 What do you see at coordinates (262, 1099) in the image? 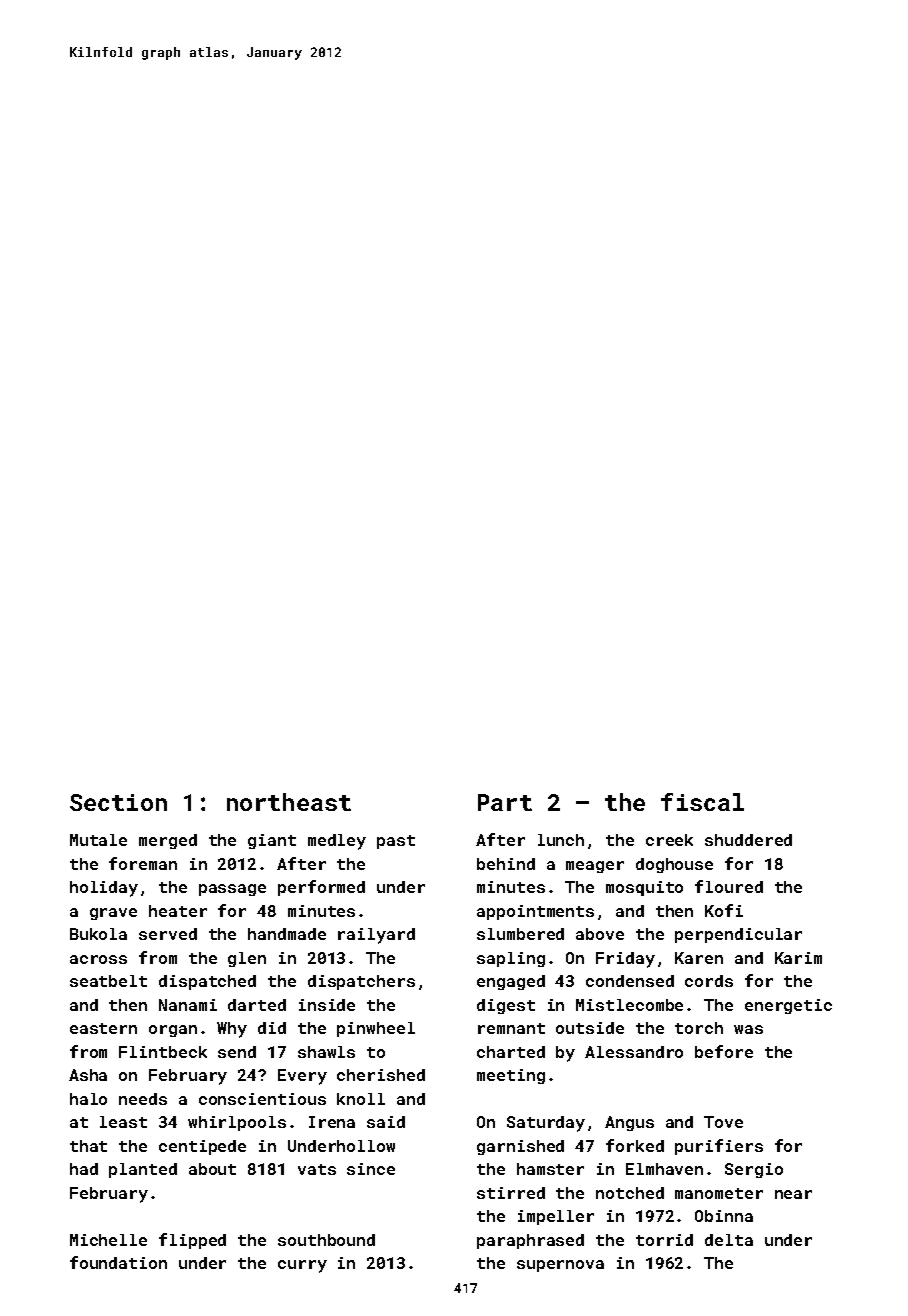
I see `conscientious` at bounding box center [262, 1099].
